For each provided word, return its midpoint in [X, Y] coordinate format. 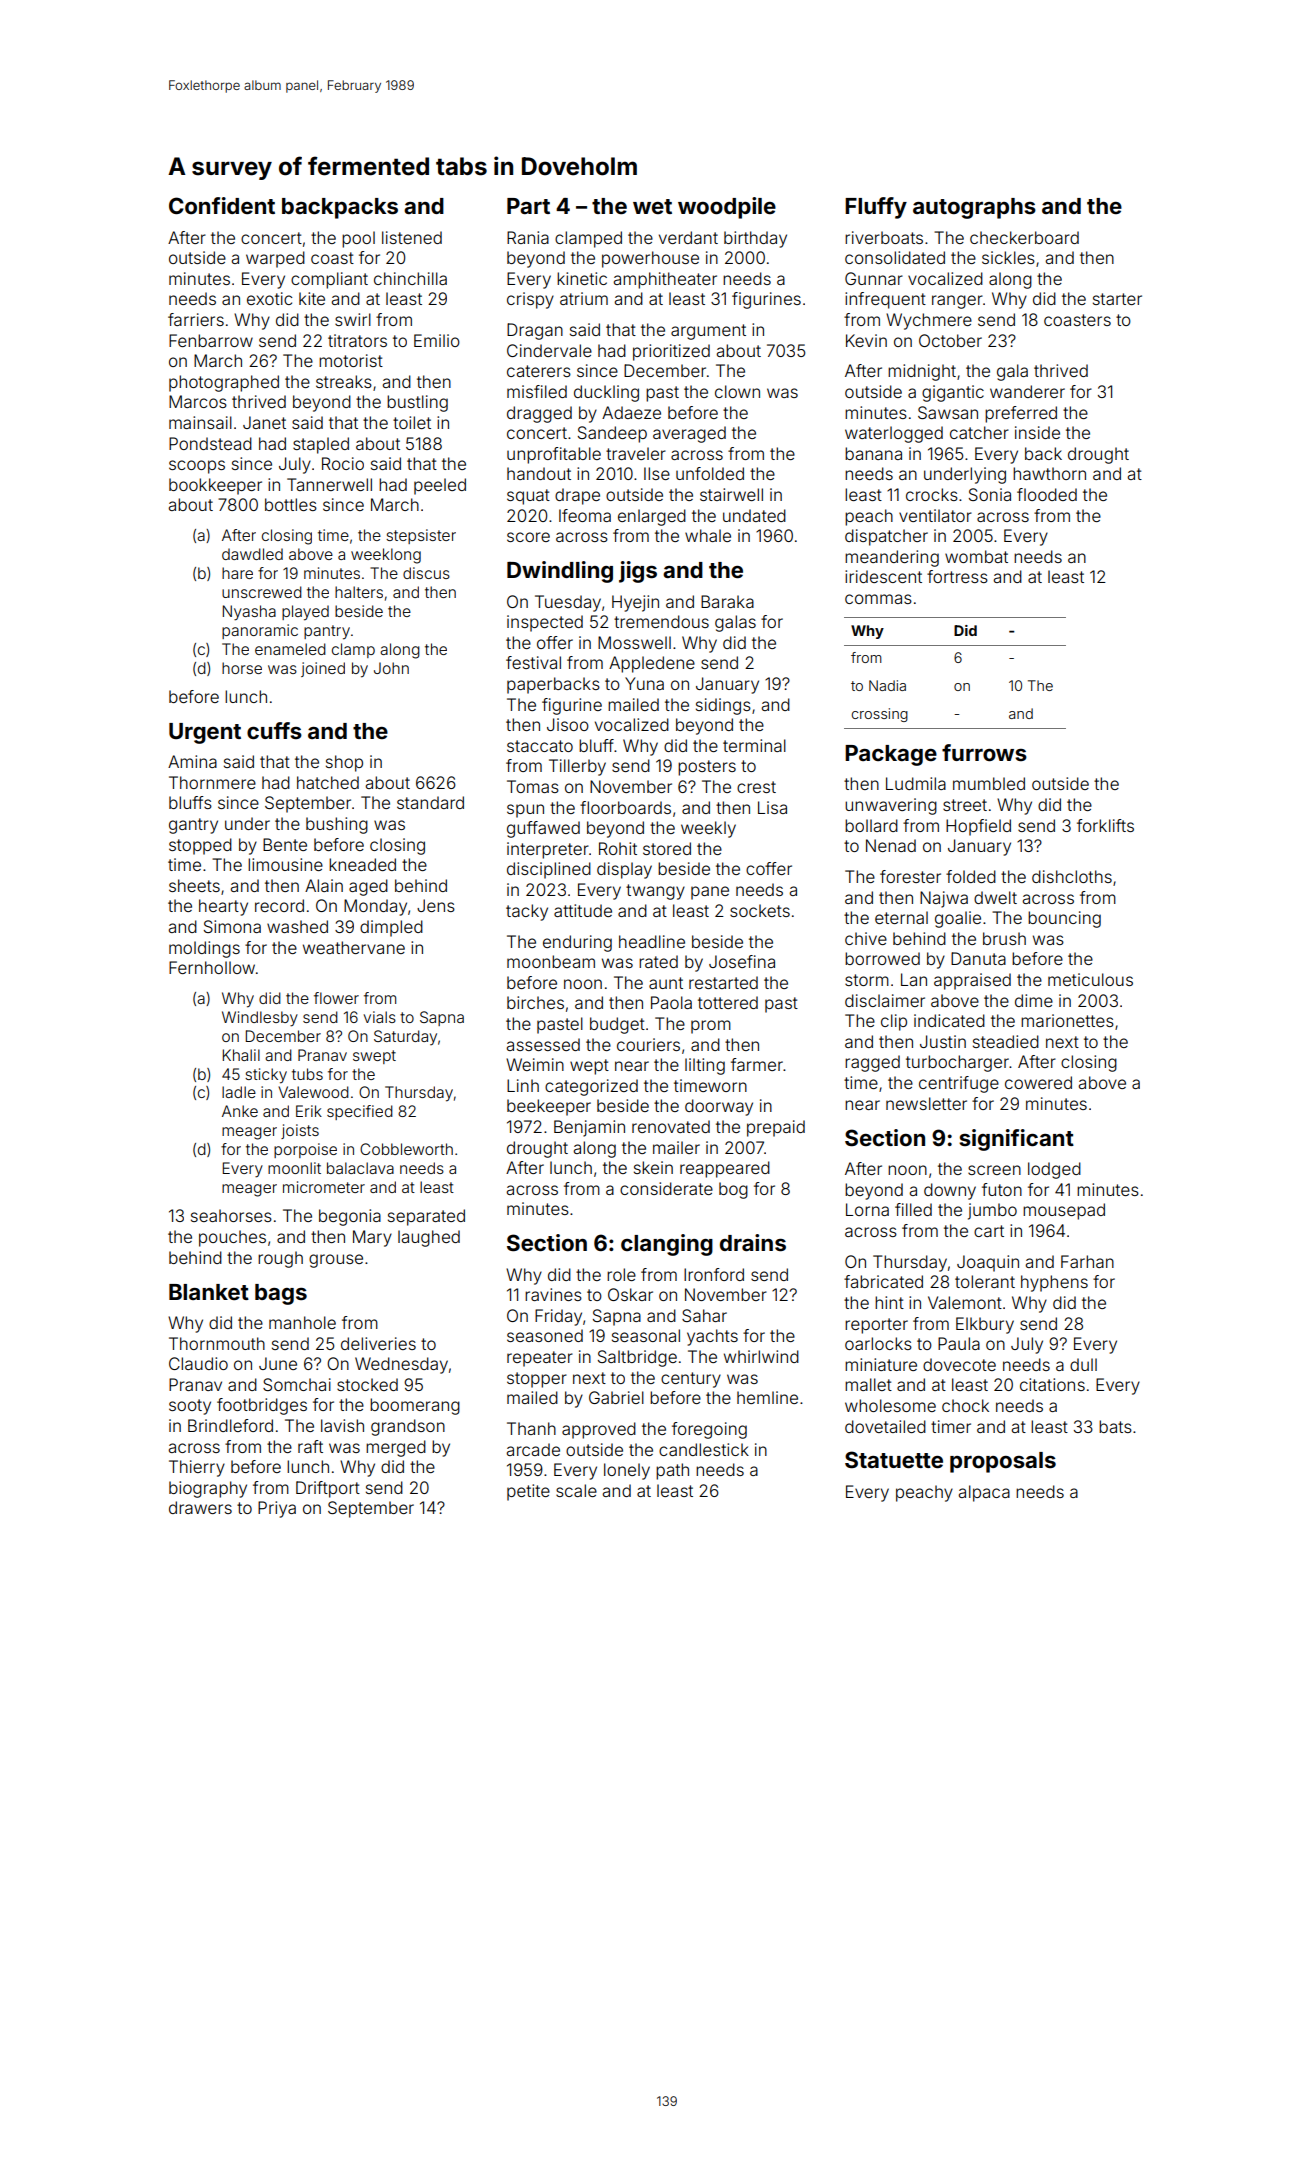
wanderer [1027, 391]
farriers [196, 319]
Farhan [1087, 1261]
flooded [1047, 494]
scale [576, 1490]
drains [753, 1243]
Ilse [657, 473]
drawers [200, 1507]
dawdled [252, 554]
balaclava [360, 1168]
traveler [636, 453]
